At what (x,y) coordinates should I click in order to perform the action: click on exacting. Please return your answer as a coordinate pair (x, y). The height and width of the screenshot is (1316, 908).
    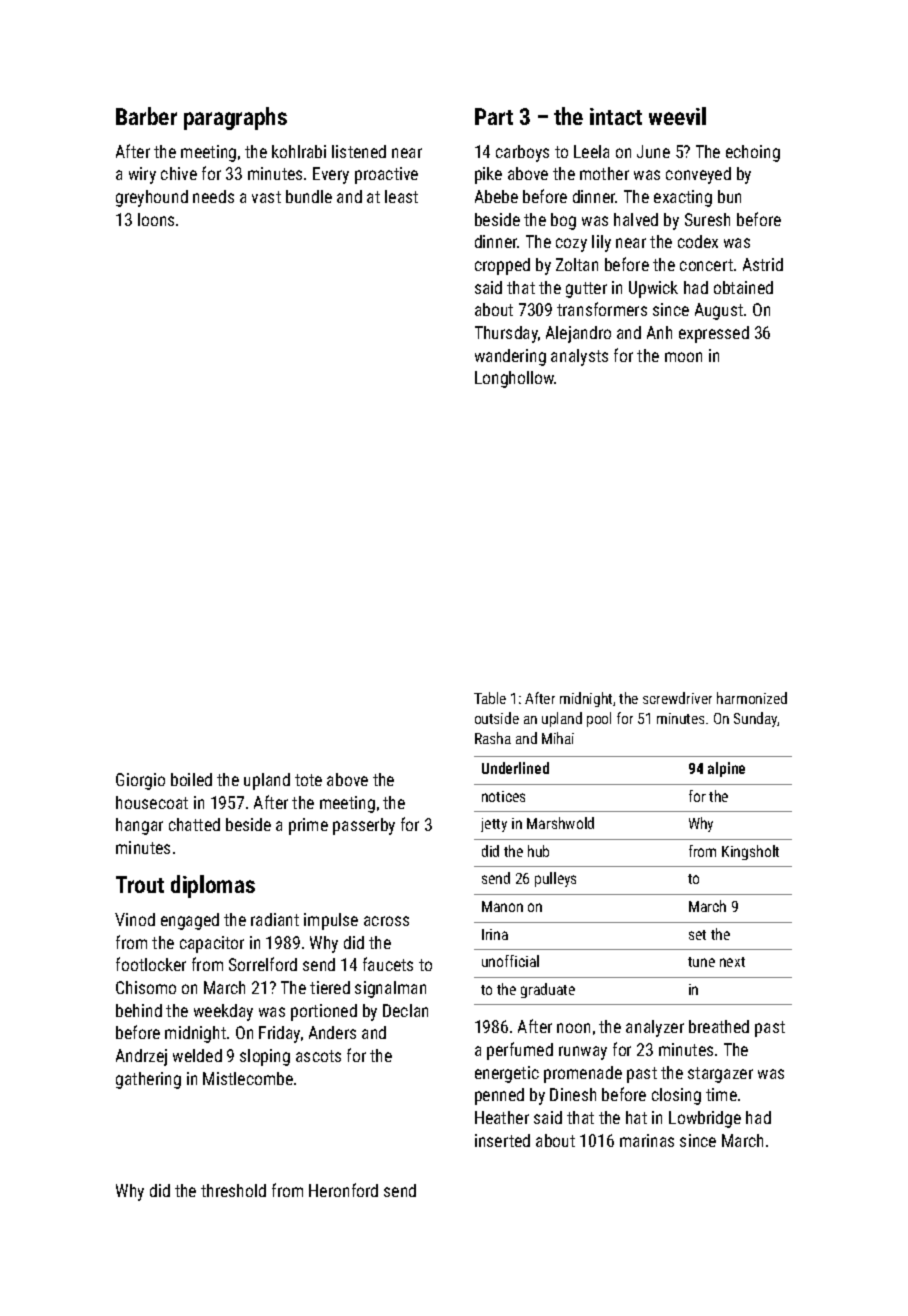
    Looking at the image, I should click on (683, 198).
